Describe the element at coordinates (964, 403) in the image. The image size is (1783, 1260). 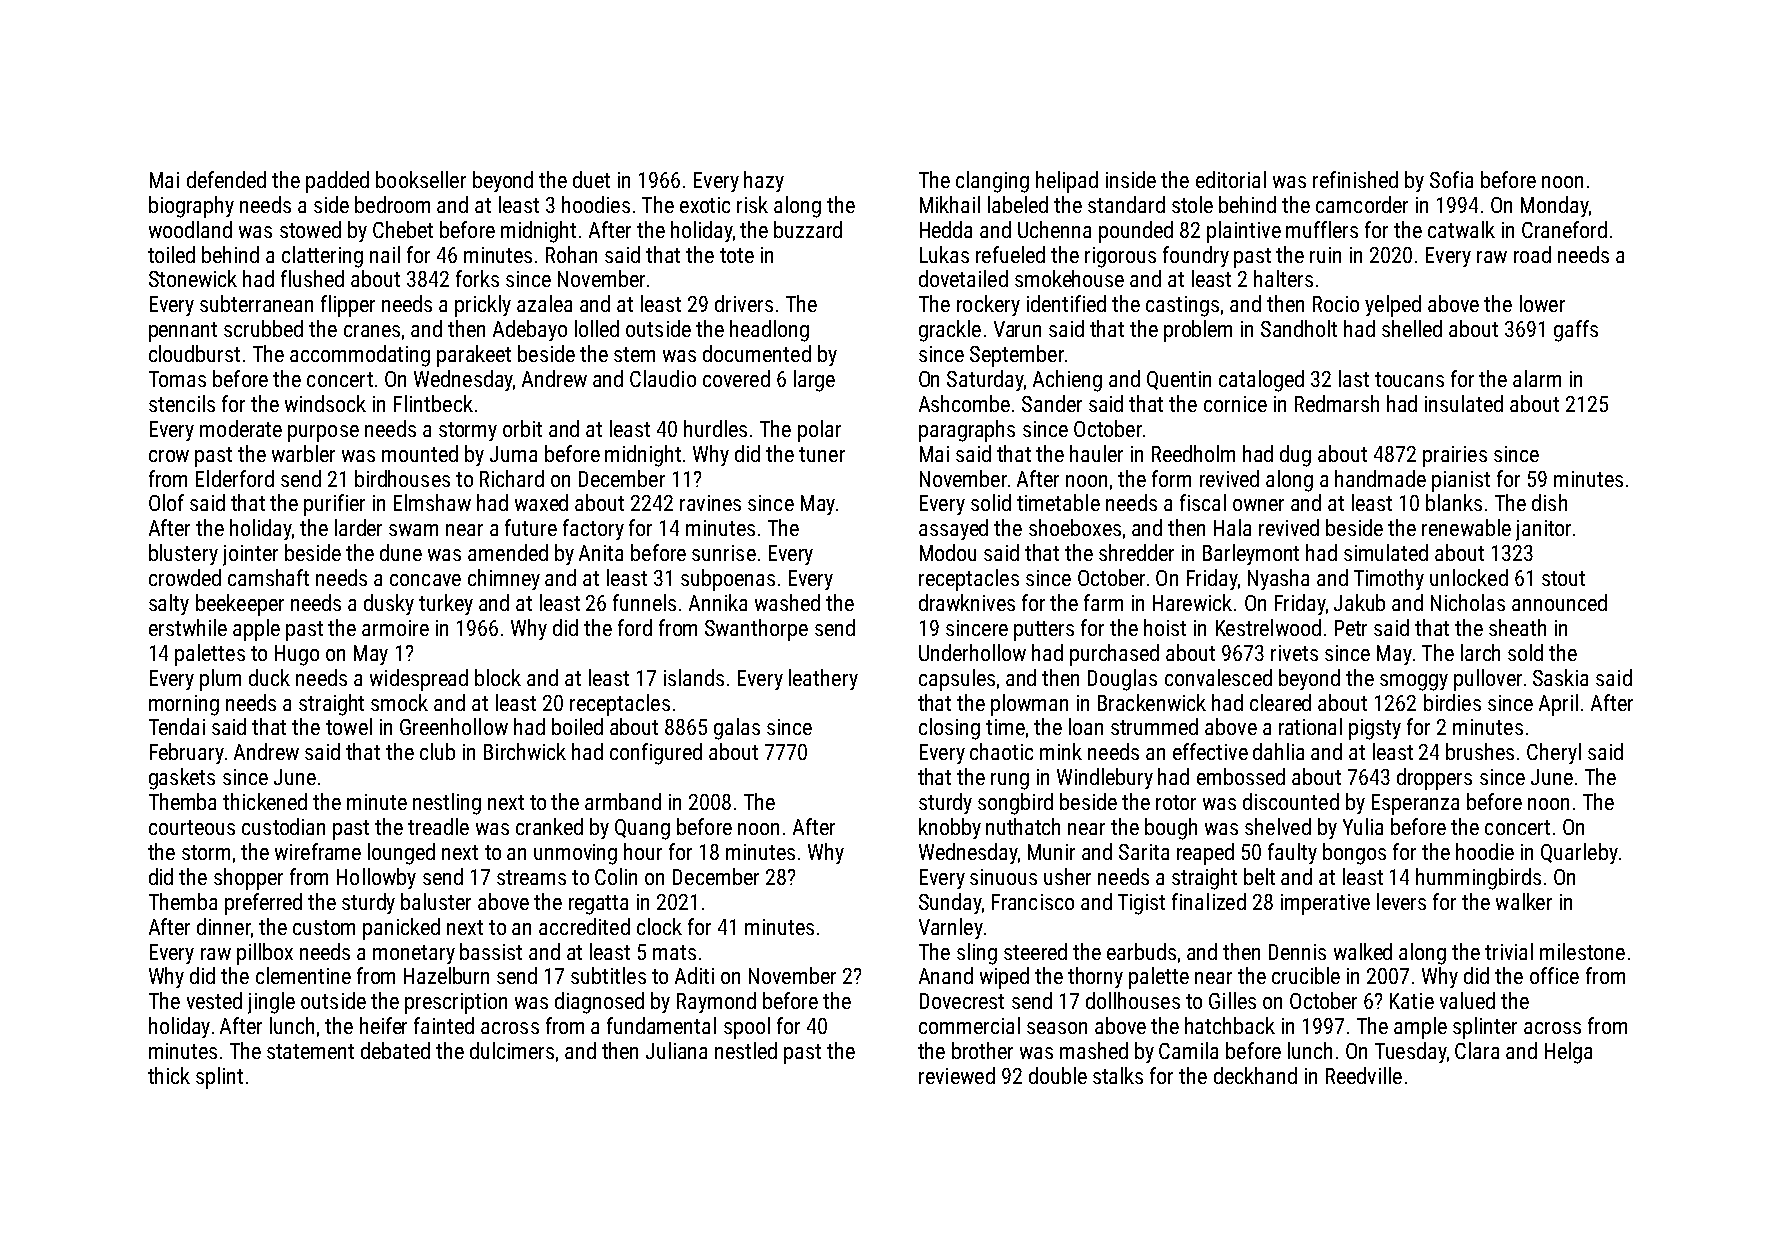
I see `Ashcombe` at that location.
